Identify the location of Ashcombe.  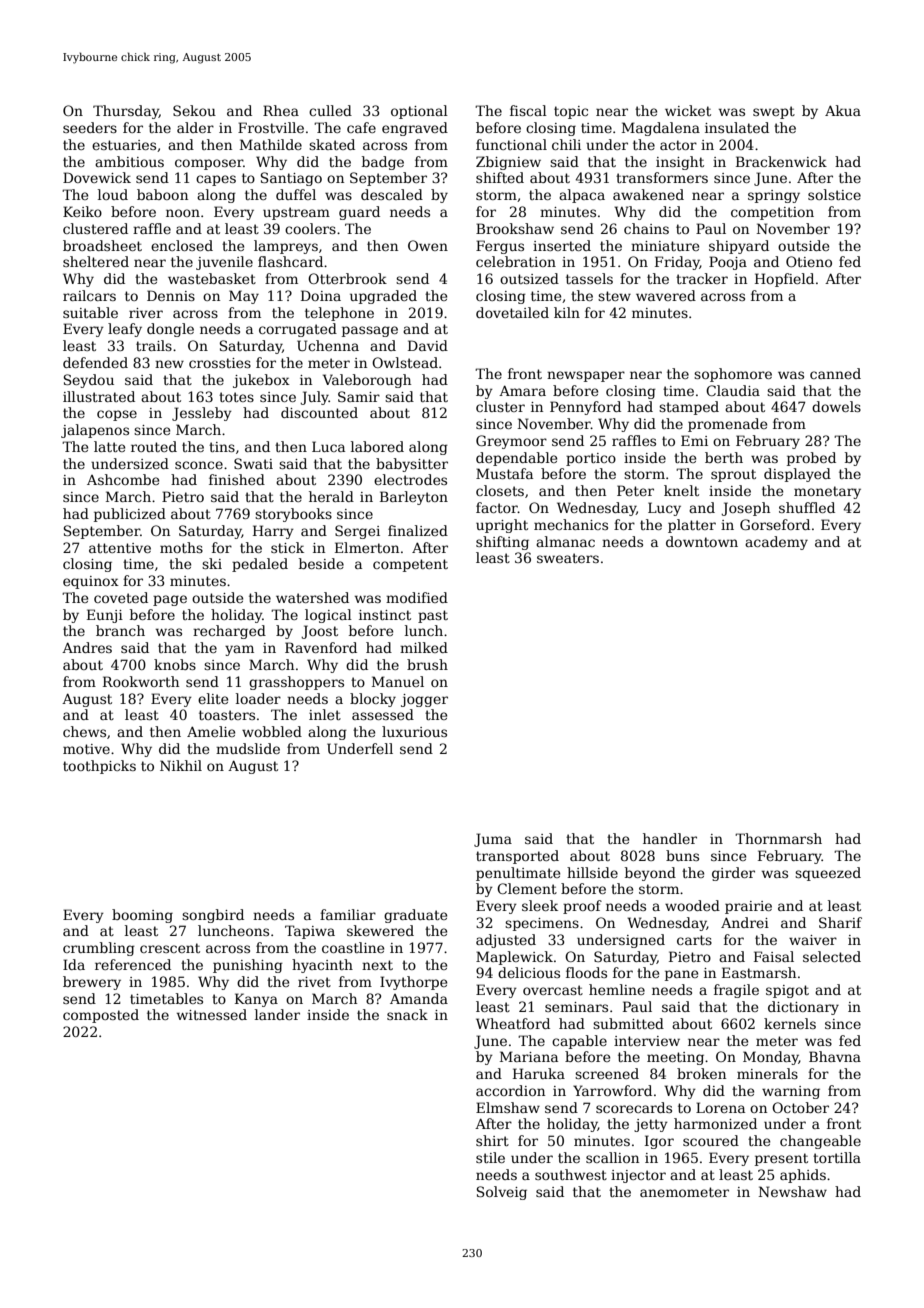
(123, 479).
